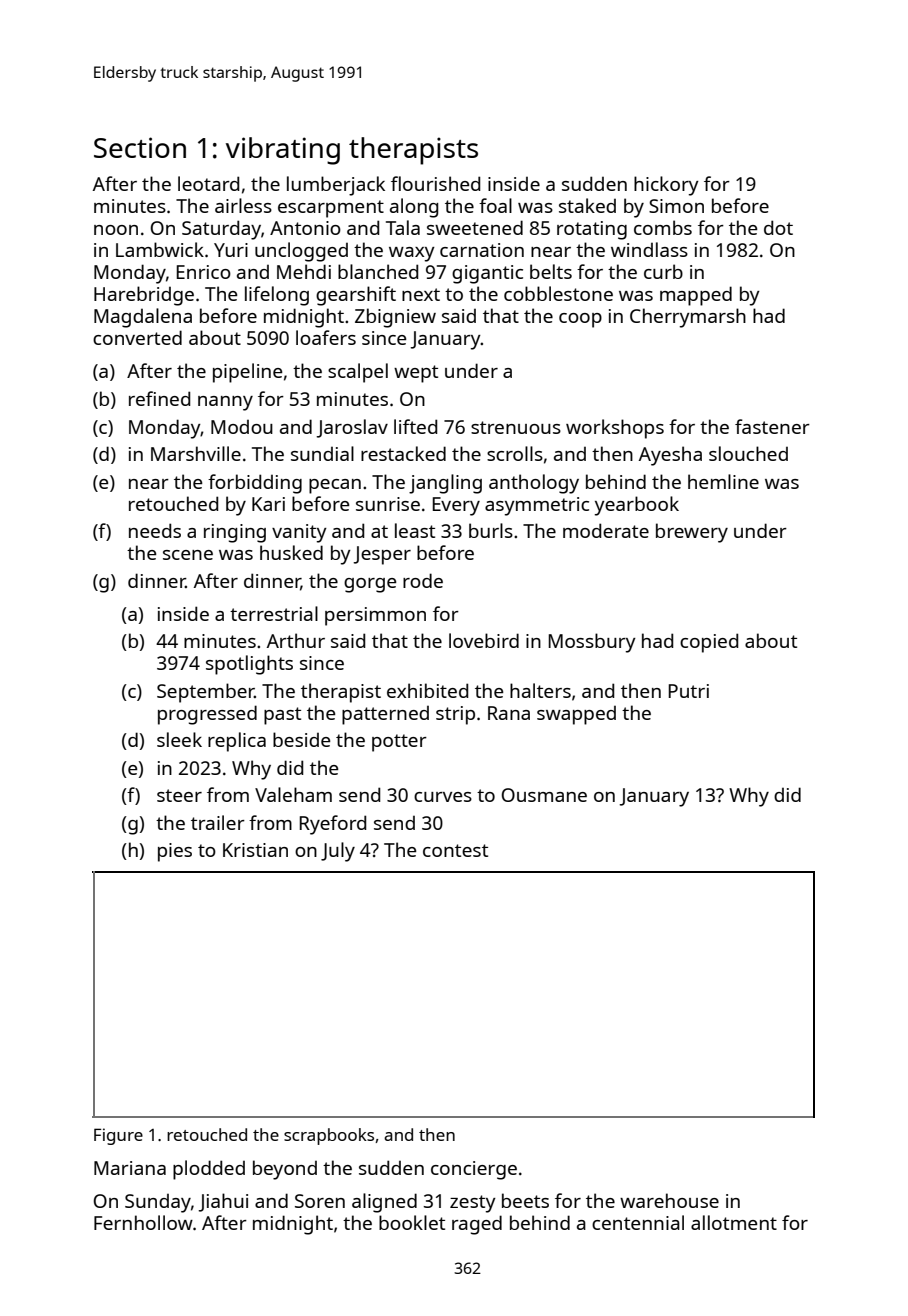  Describe the element at coordinates (689, 691) in the screenshot. I see `Putri` at that location.
